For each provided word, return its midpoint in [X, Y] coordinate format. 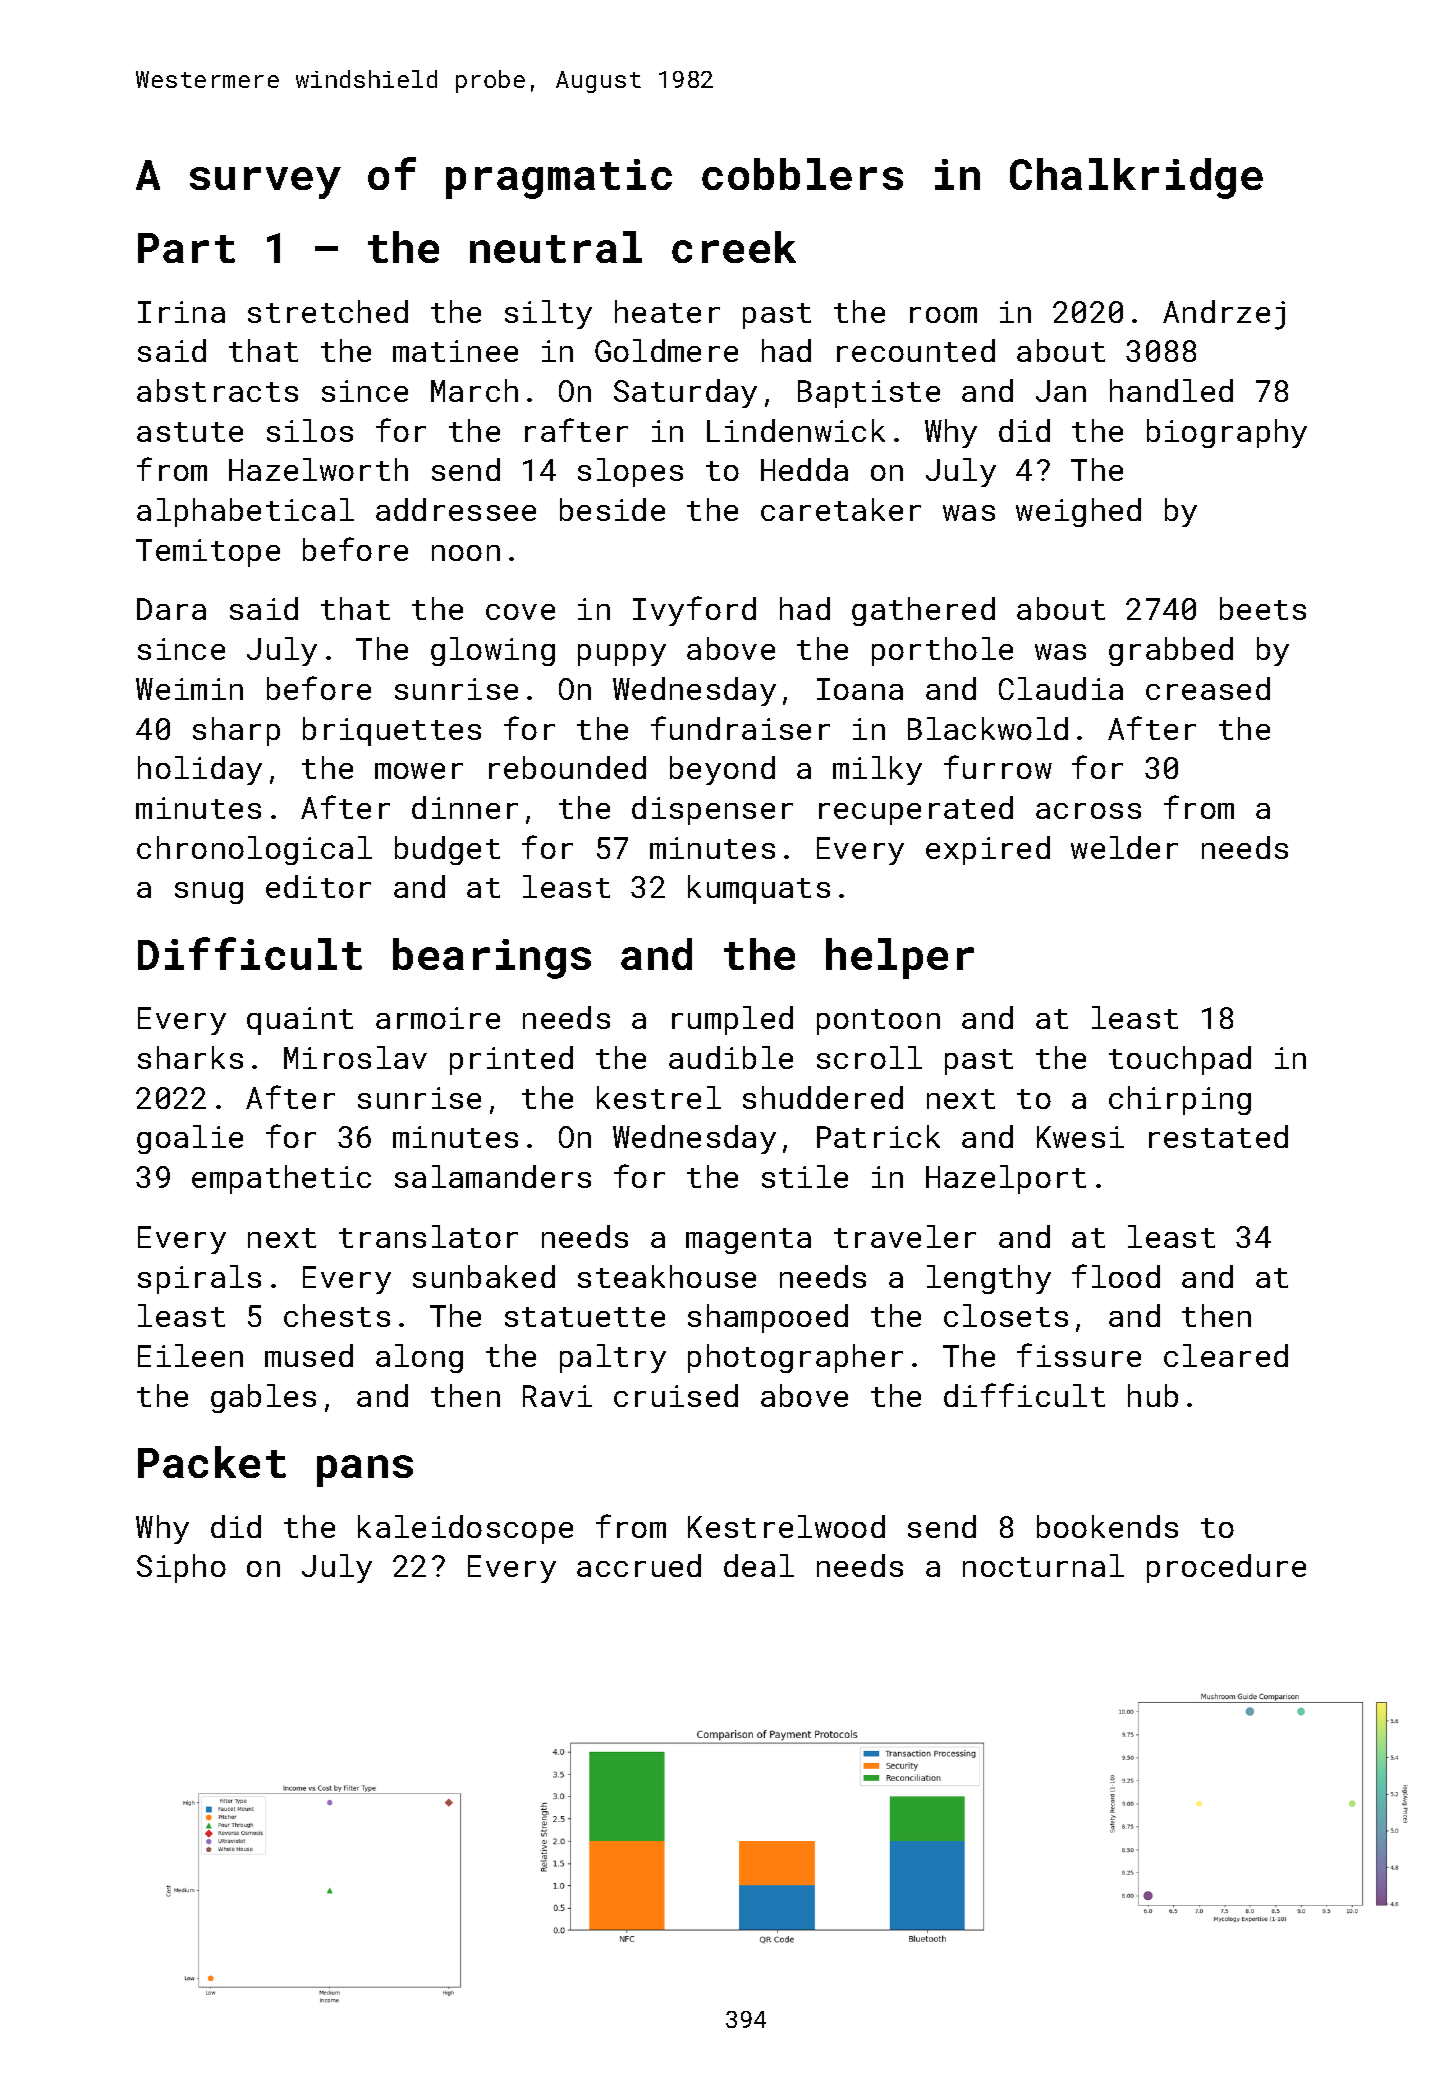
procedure [1226, 1568]
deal [759, 1565]
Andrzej [1224, 315]
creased [1208, 688]
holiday [200, 770]
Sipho [181, 1568]
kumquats [759, 889]
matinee [455, 351]
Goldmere [666, 350]
